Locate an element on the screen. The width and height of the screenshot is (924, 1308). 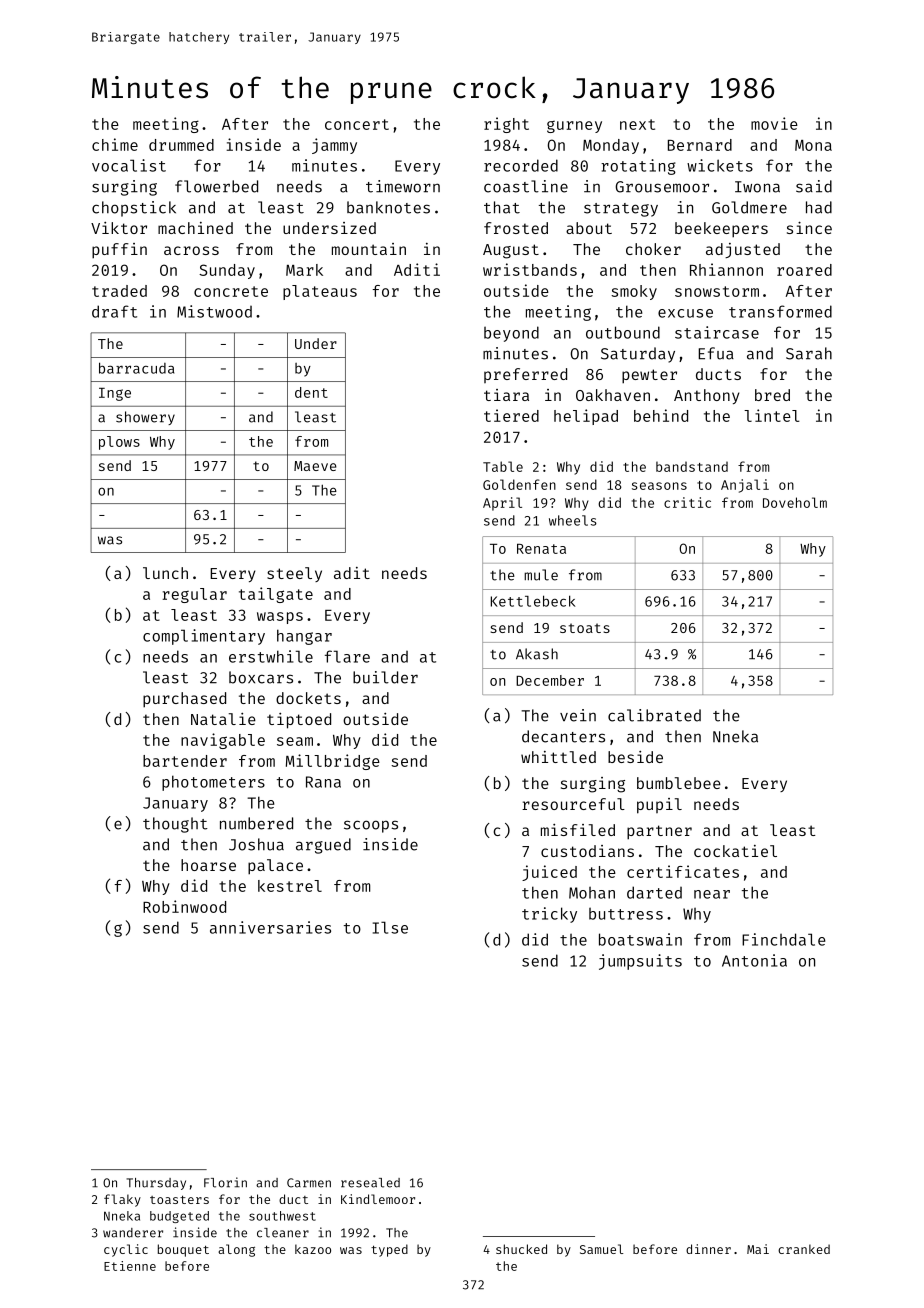
argued is located at coordinates (323, 846).
